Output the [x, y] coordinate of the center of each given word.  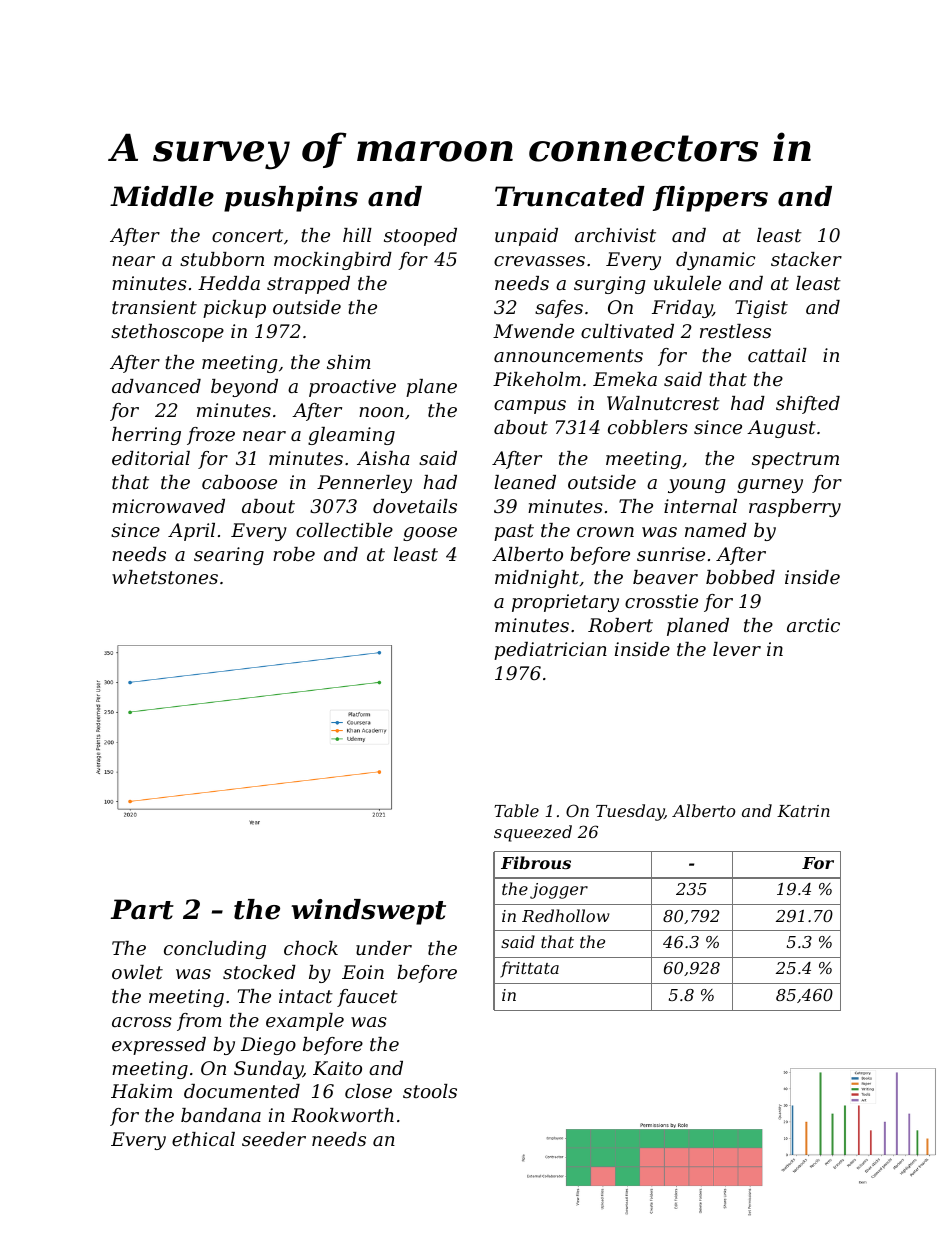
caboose [239, 482]
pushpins [291, 199]
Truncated [570, 196]
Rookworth [342, 1115]
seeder [274, 1139]
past [514, 532]
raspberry [795, 508]
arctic [813, 625]
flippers [710, 199]
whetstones [165, 577]
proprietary [565, 603]
